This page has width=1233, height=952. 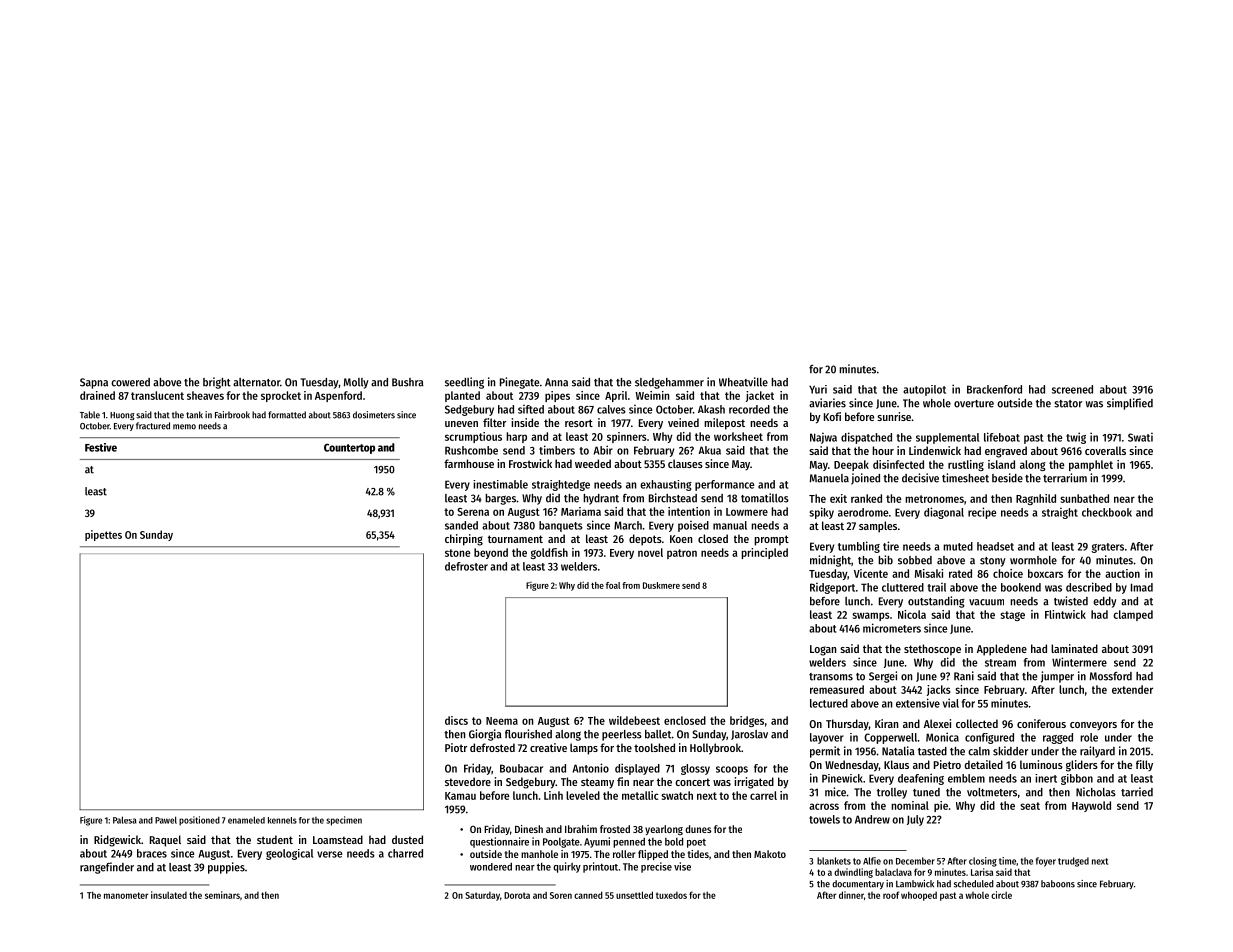 What do you see at coordinates (825, 752) in the page?
I see `permit` at bounding box center [825, 752].
